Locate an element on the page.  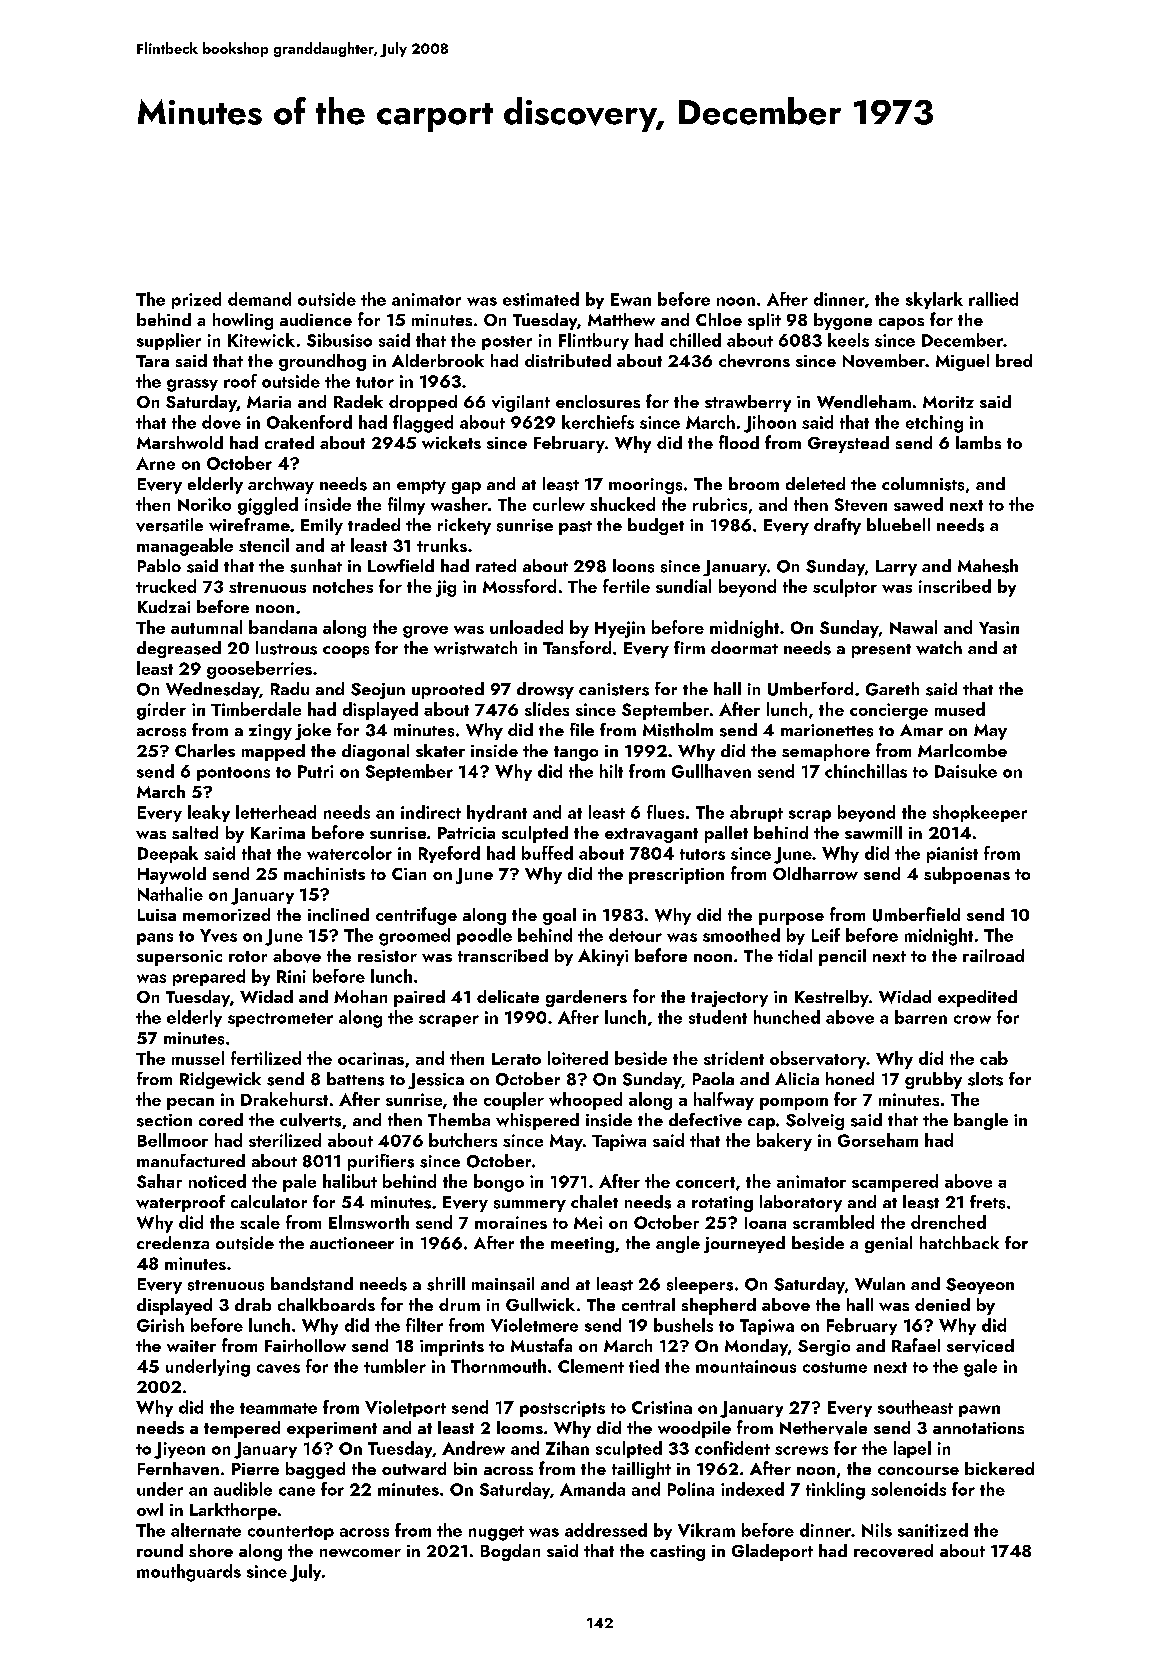
bandstand is located at coordinates (312, 1284).
